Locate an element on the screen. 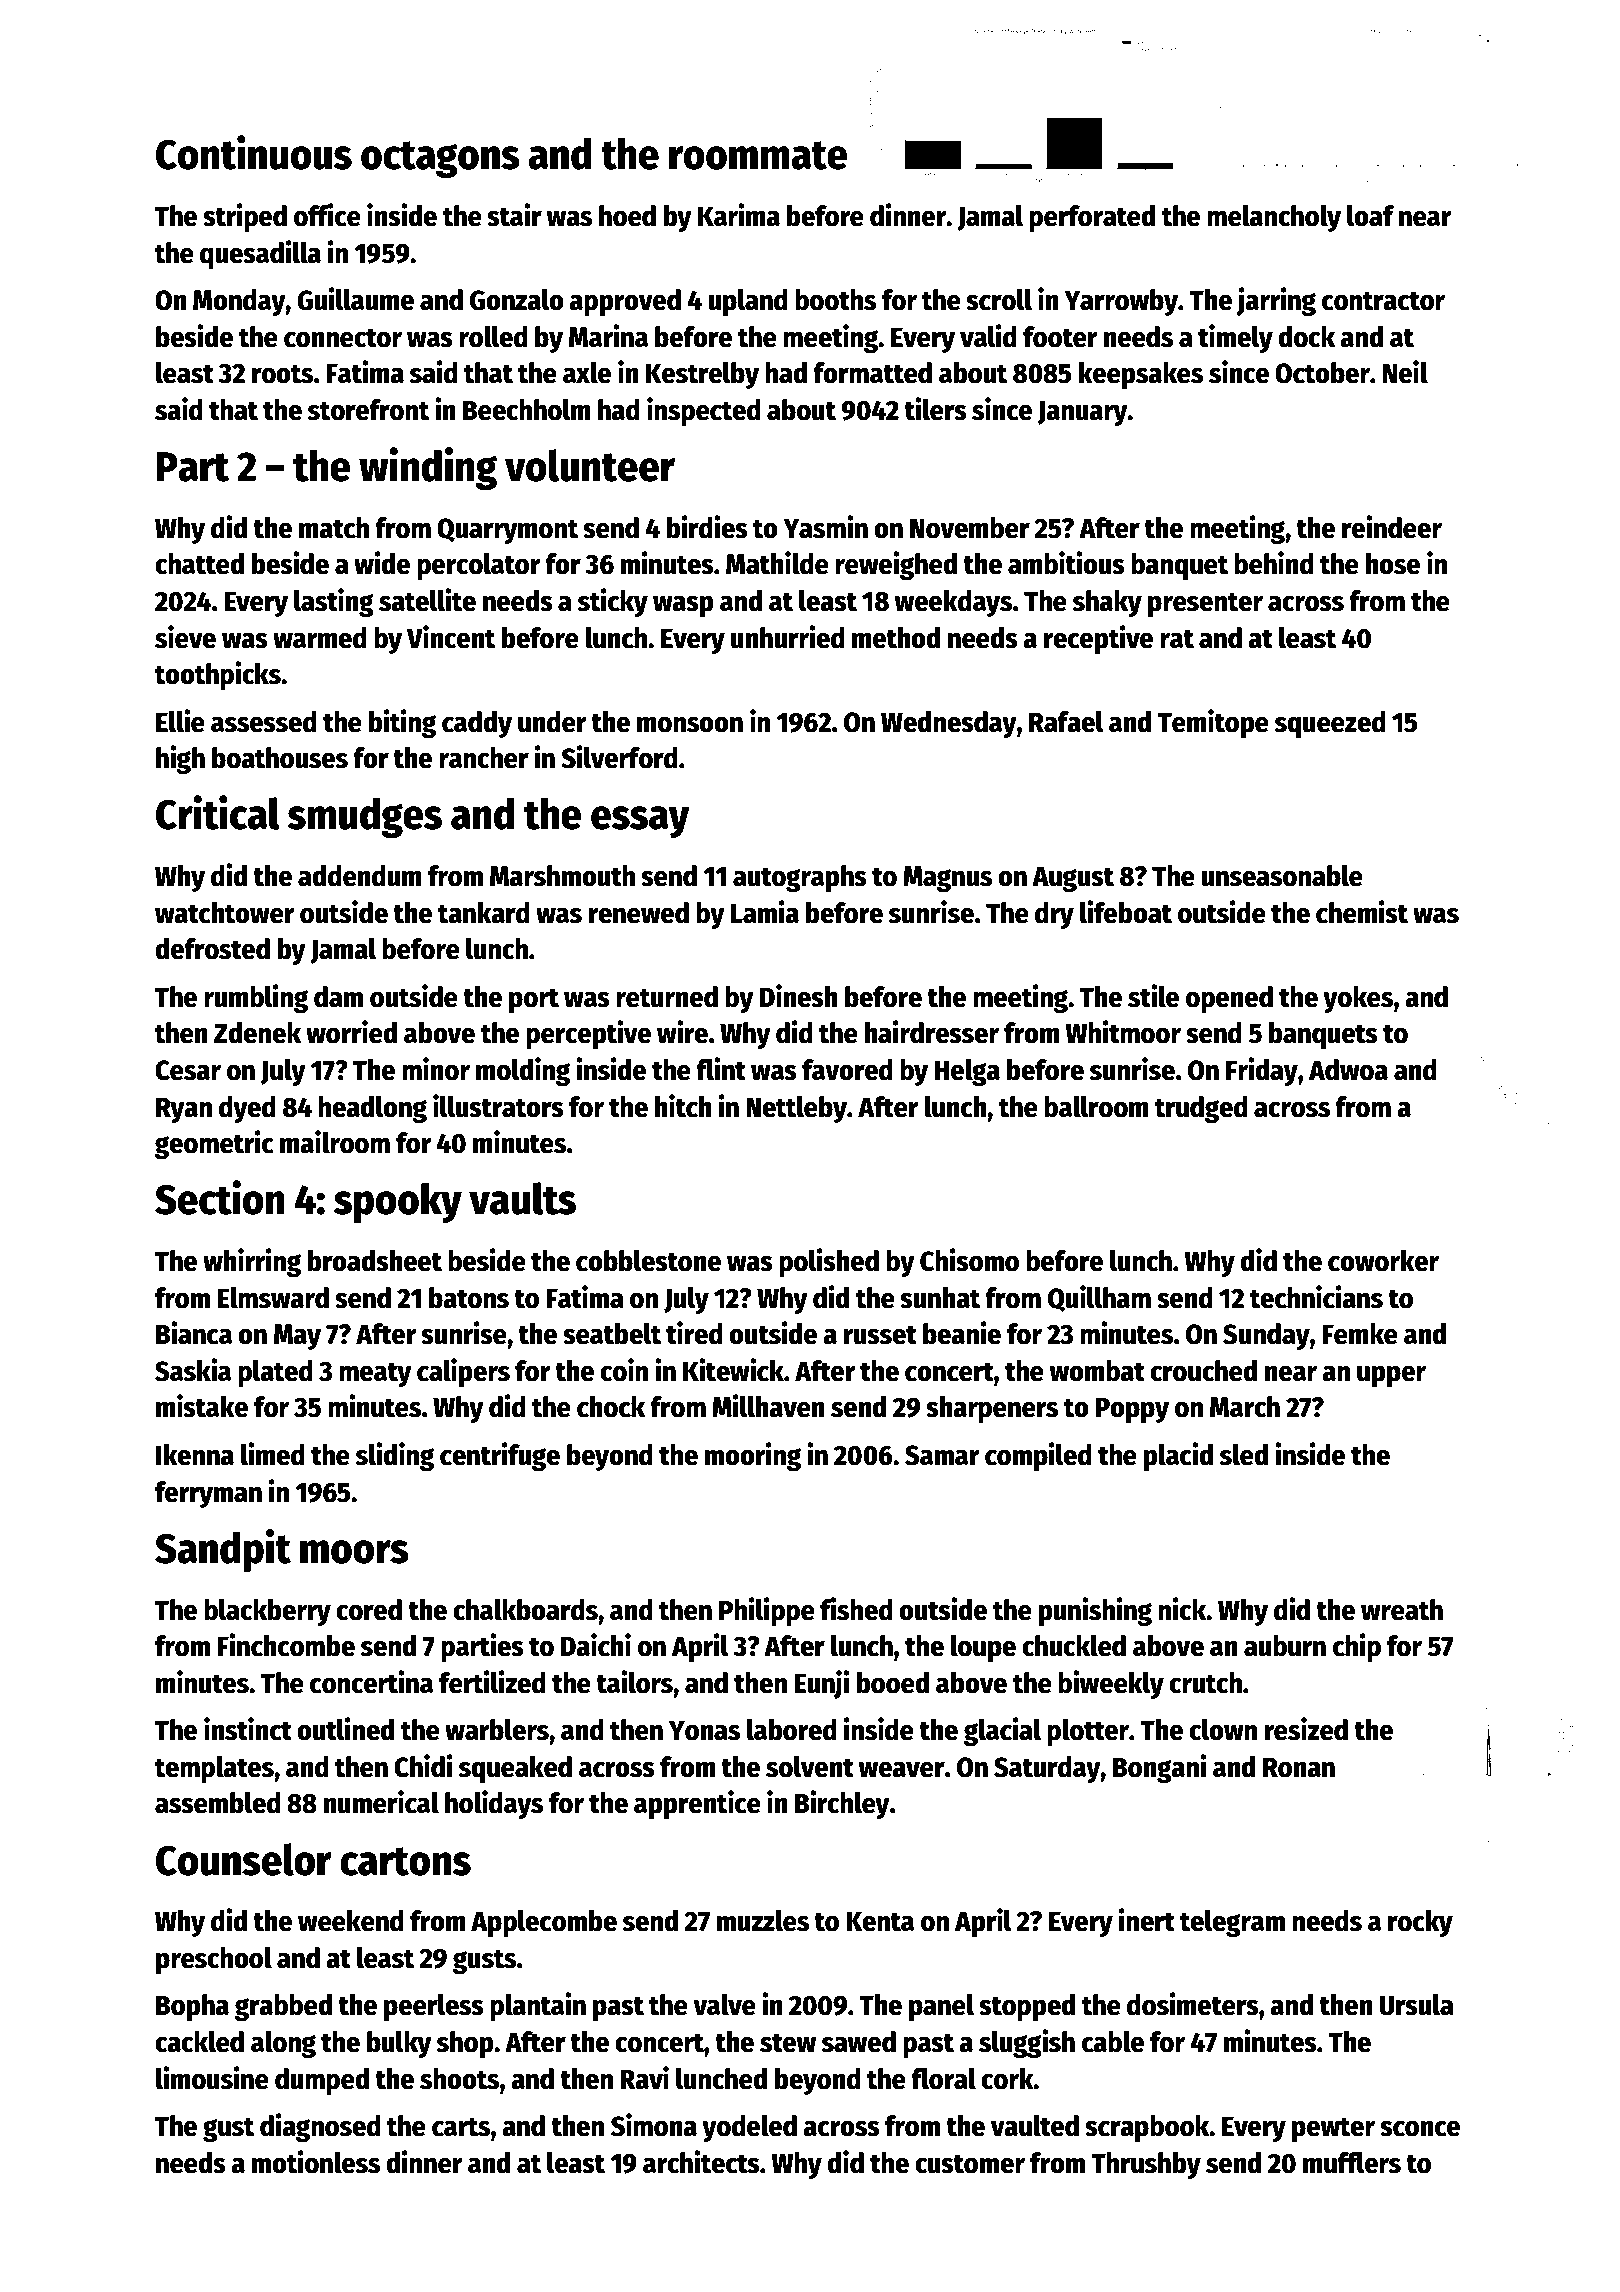  outlined is located at coordinates (345, 1729).
